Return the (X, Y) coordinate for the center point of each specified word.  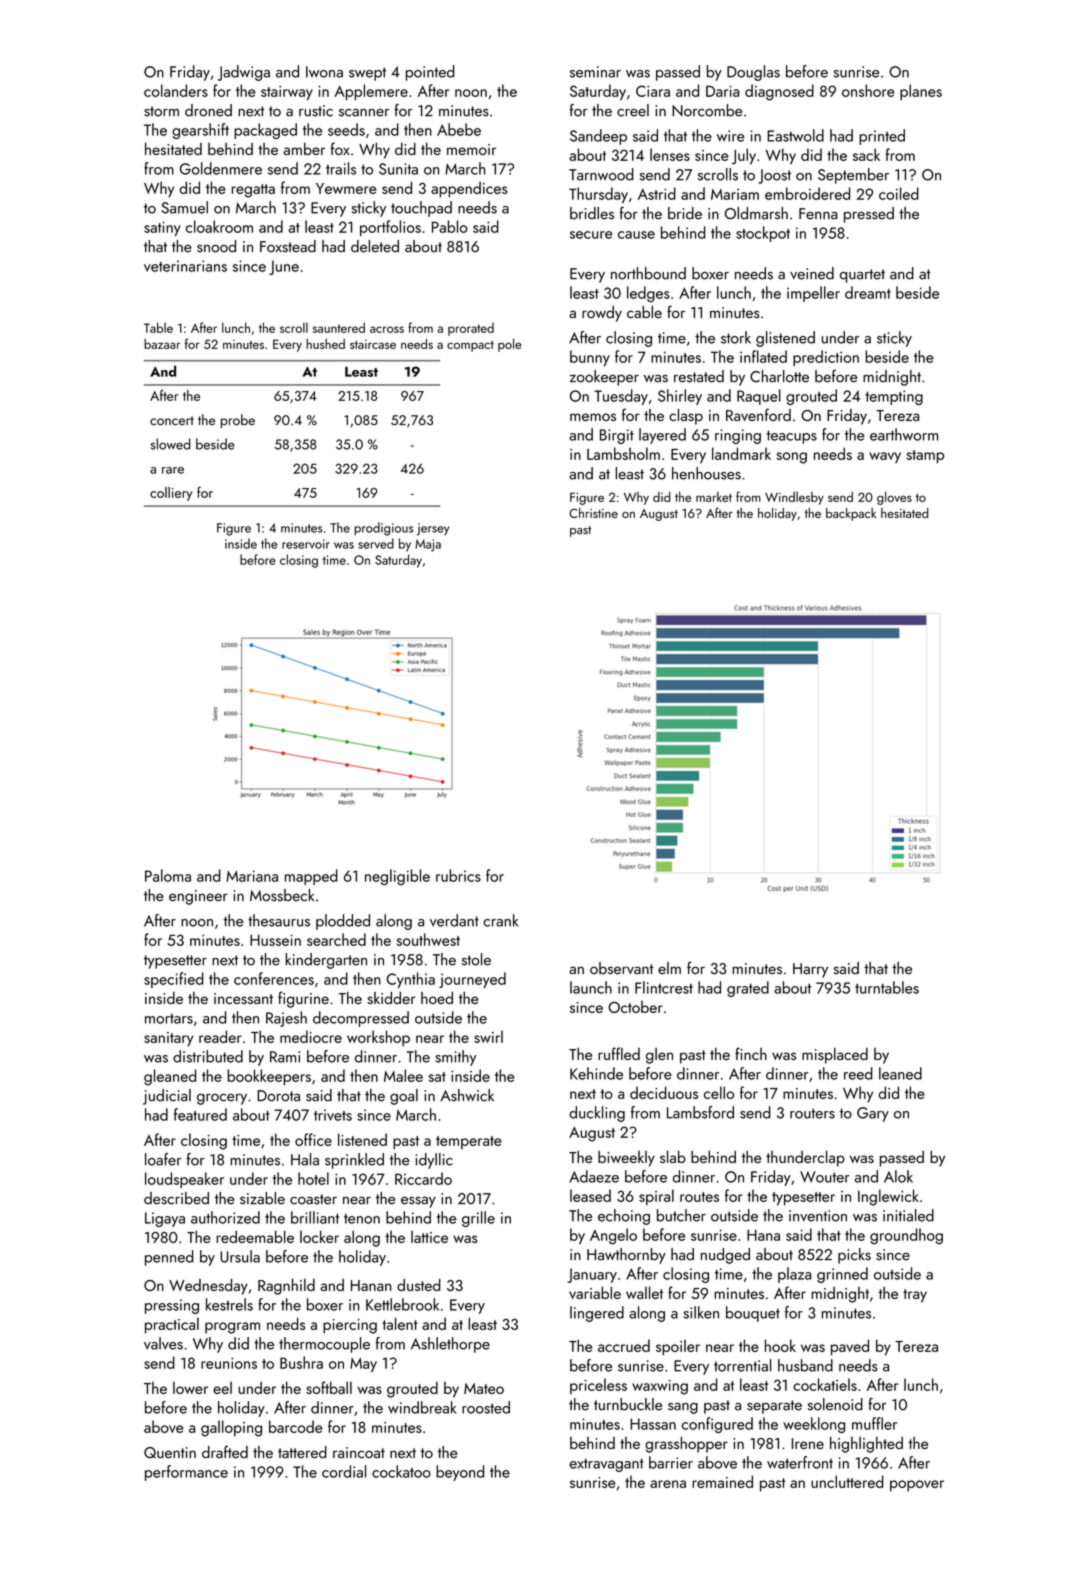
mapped (311, 877)
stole (476, 959)
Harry (810, 970)
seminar (595, 72)
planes (921, 92)
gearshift (200, 131)
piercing (350, 1326)
